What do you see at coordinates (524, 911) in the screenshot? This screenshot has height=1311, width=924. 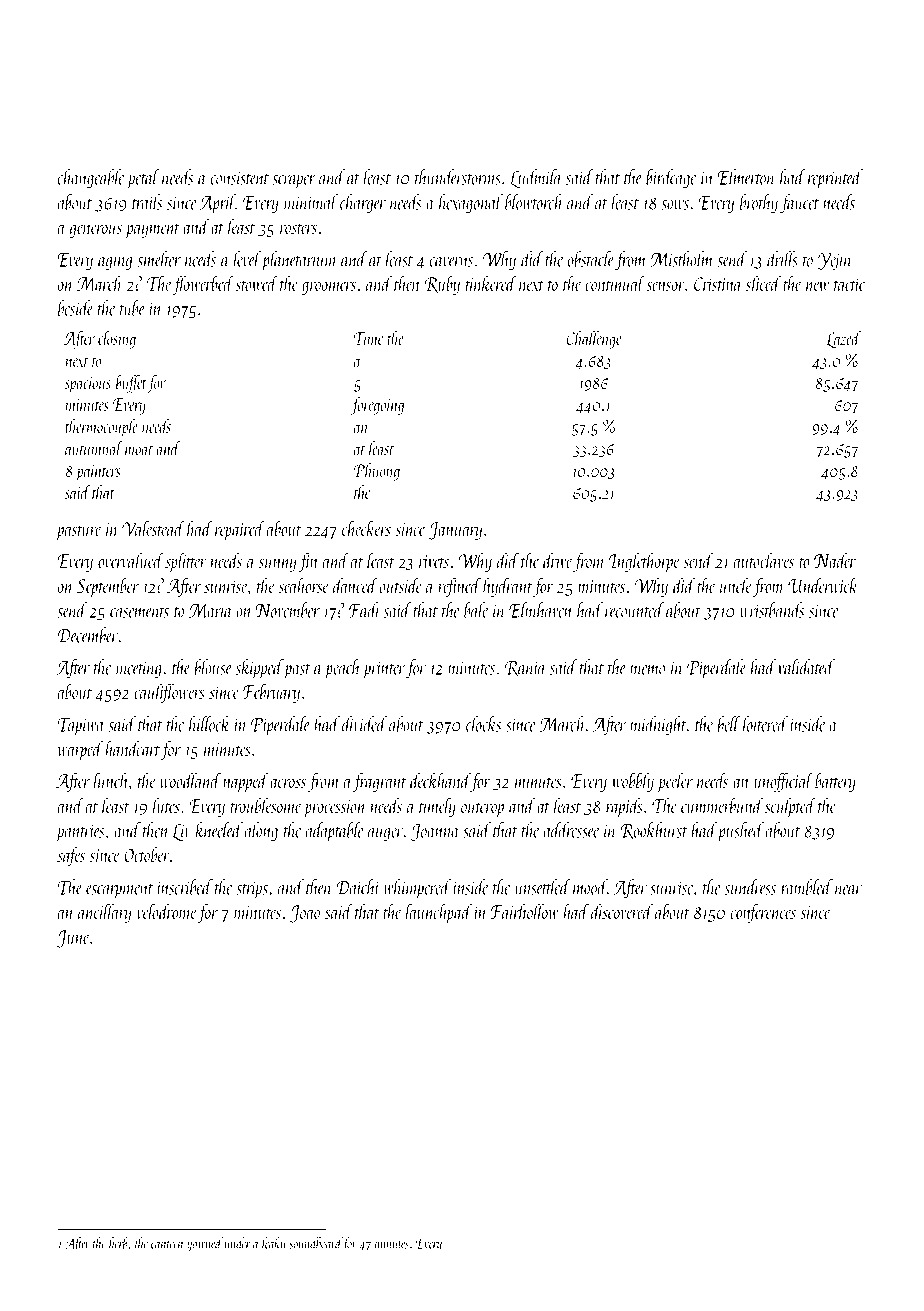 I see `Fairhollow` at bounding box center [524, 911].
